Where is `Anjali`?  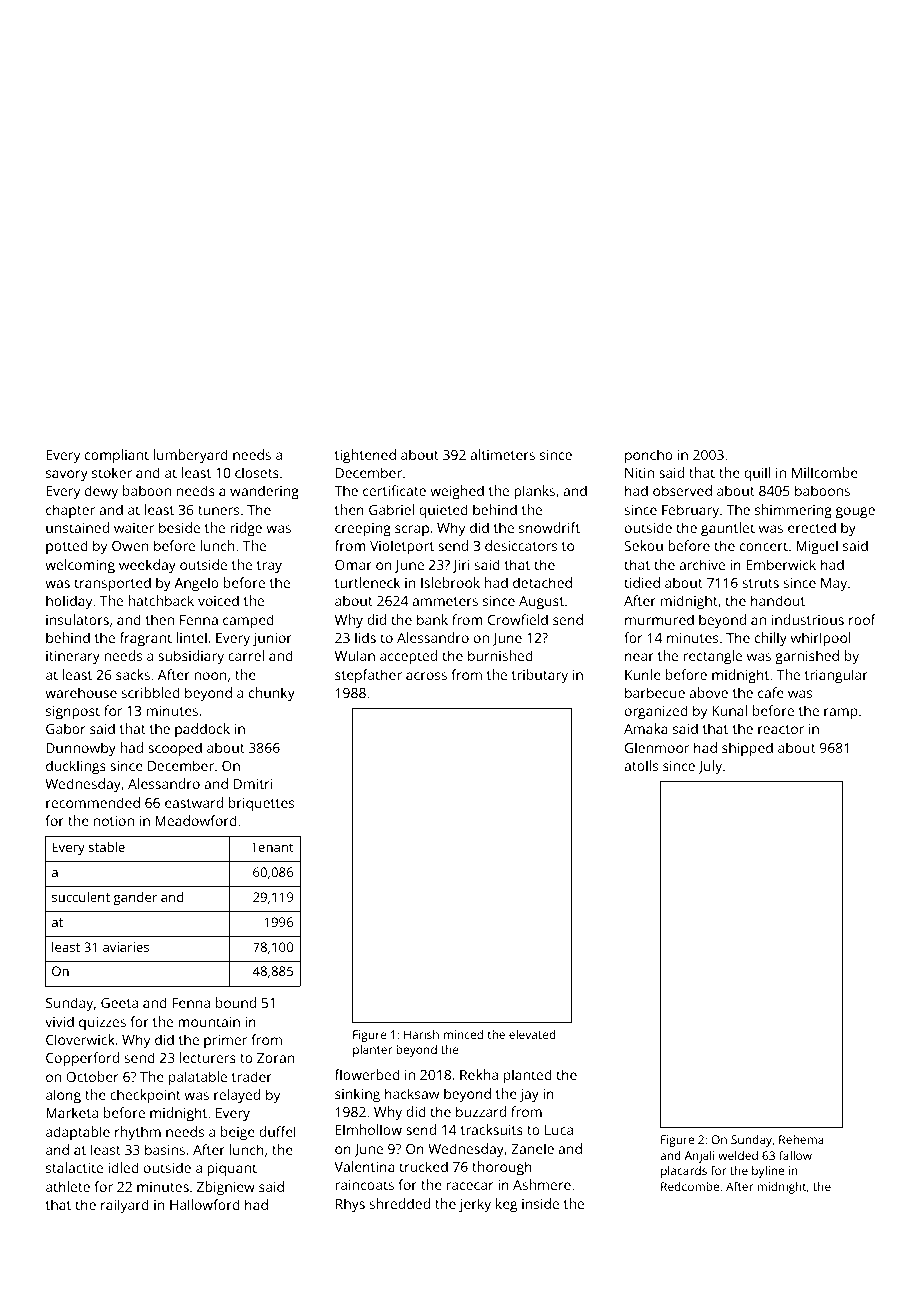
Anjali is located at coordinates (699, 1157).
